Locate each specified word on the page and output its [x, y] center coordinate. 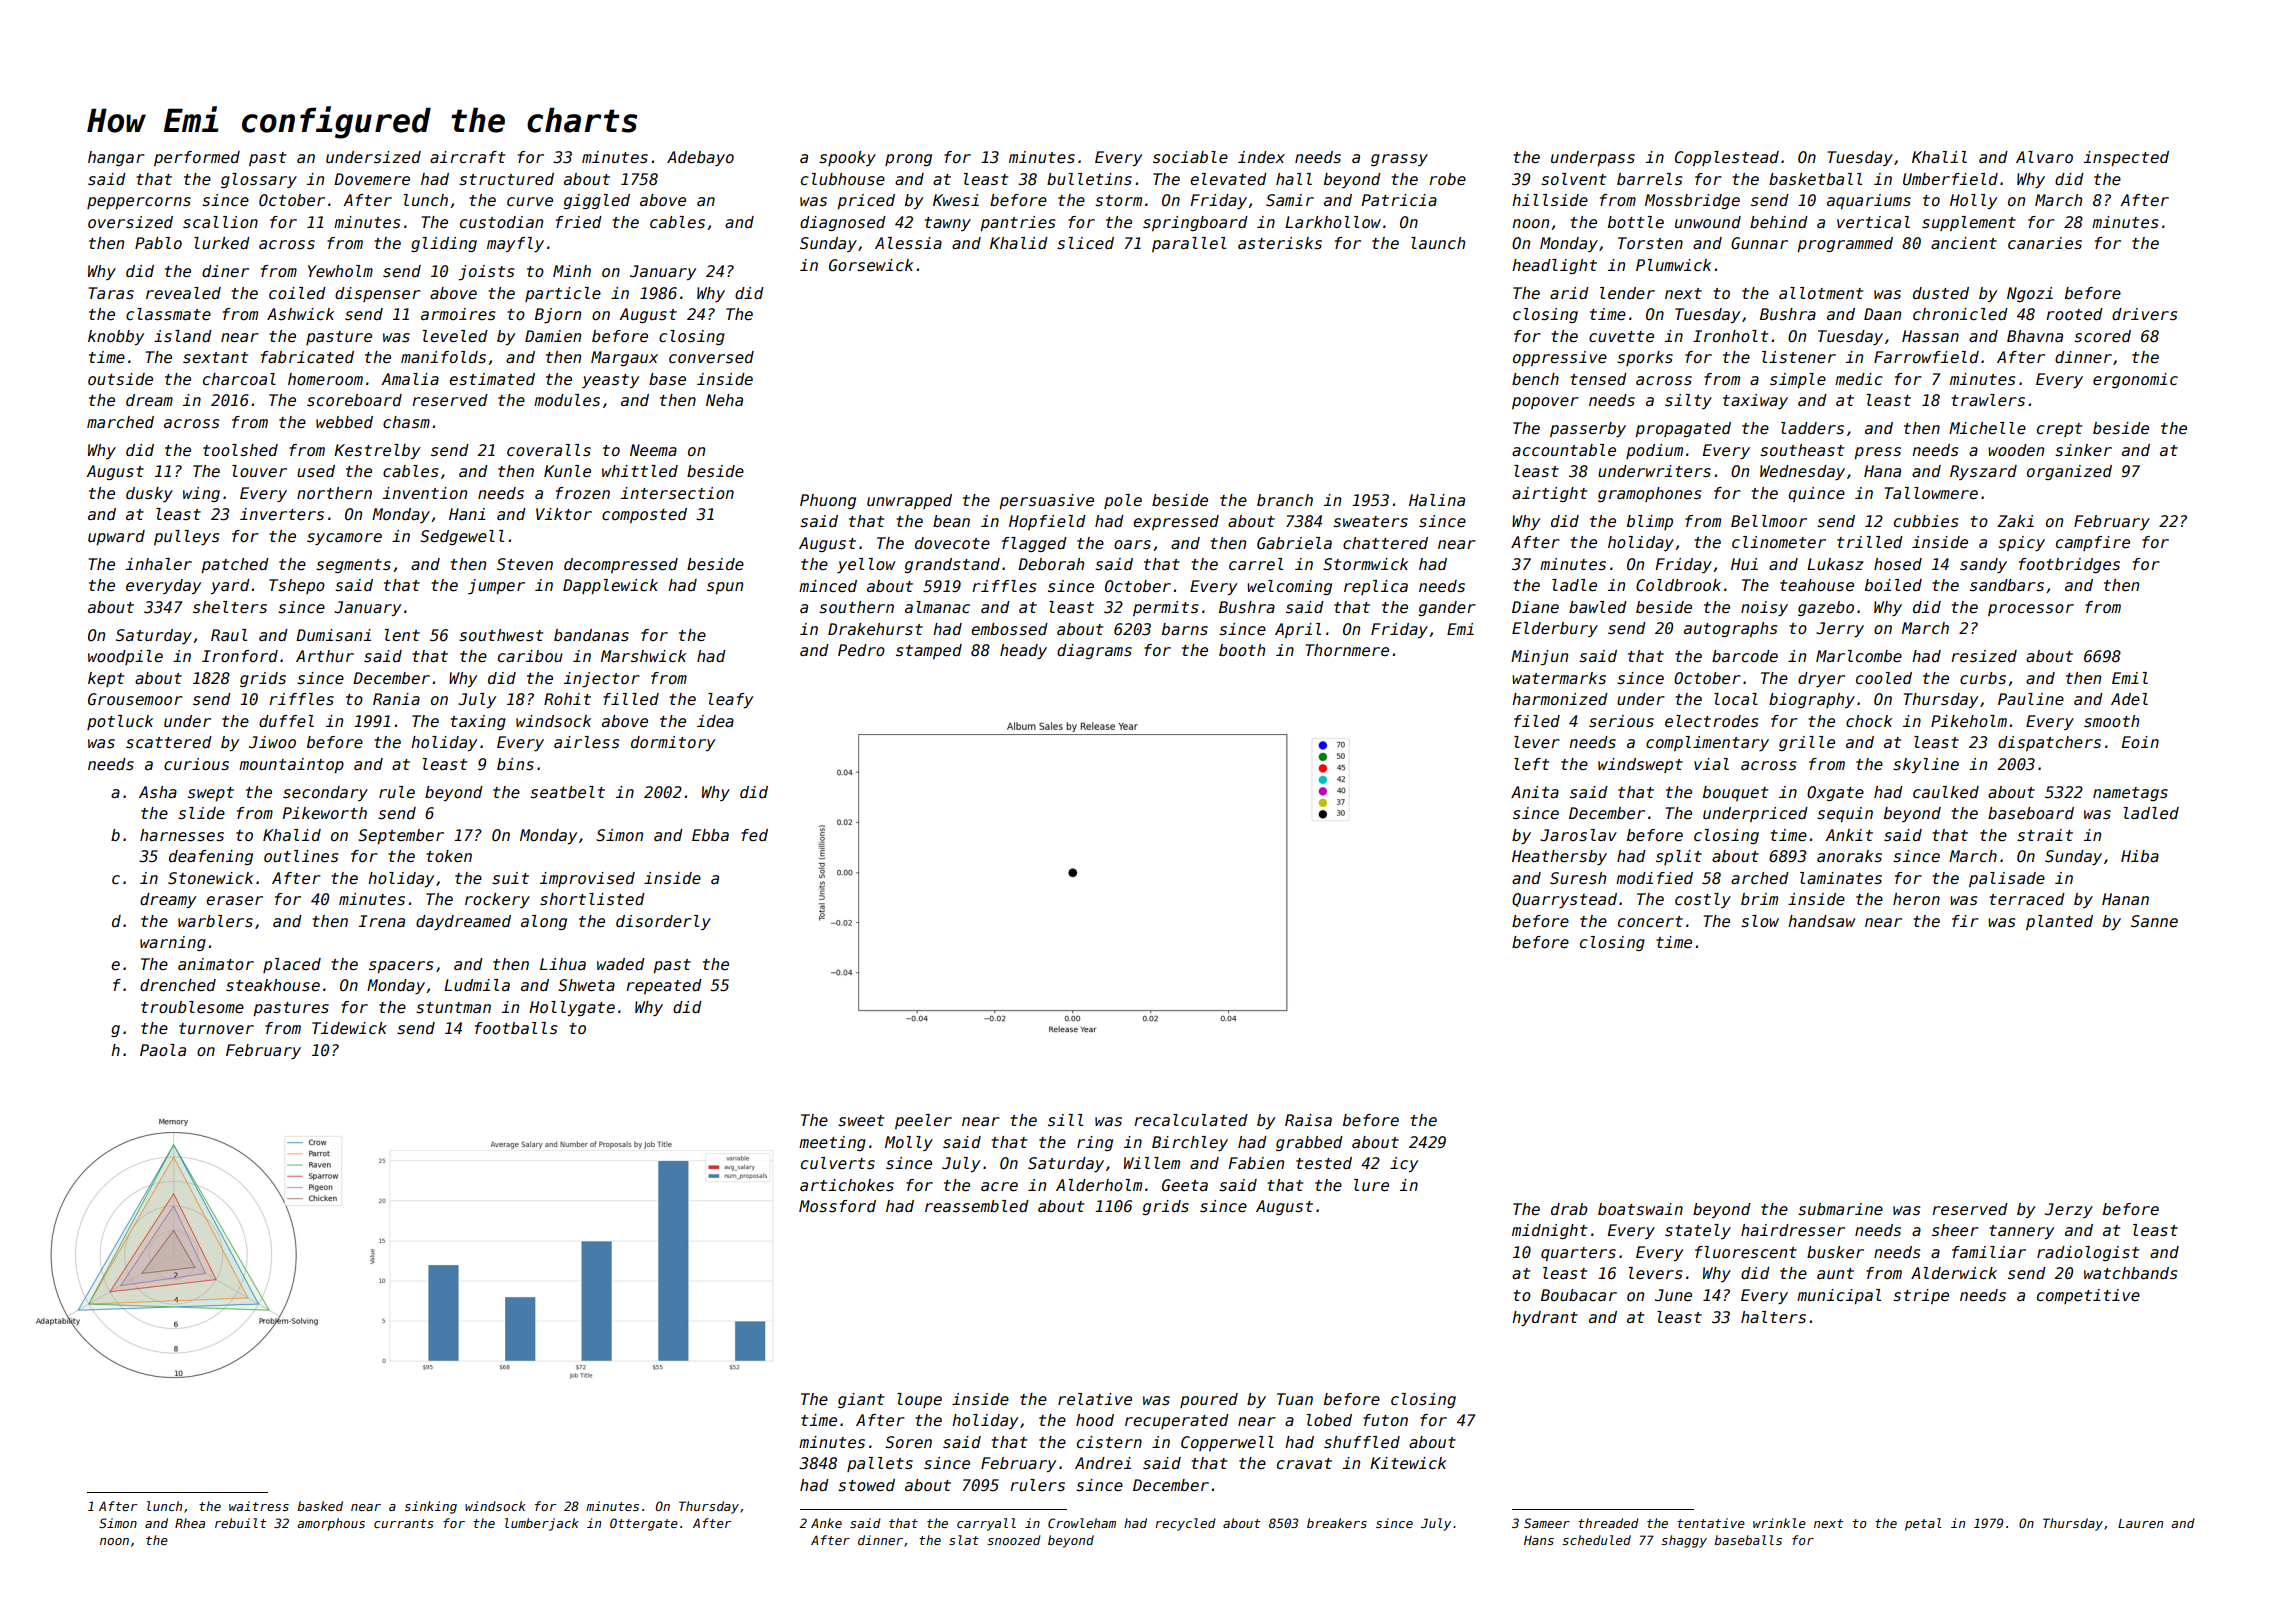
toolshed [240, 450]
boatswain [1640, 1209]
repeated [664, 986]
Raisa [1308, 1120]
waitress [259, 1506]
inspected [2126, 158]
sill [1065, 1120]
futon [1385, 1420]
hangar [116, 158]
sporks [1645, 358]
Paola [163, 1050]
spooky [847, 158]
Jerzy [2069, 1210]
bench [1535, 379]
